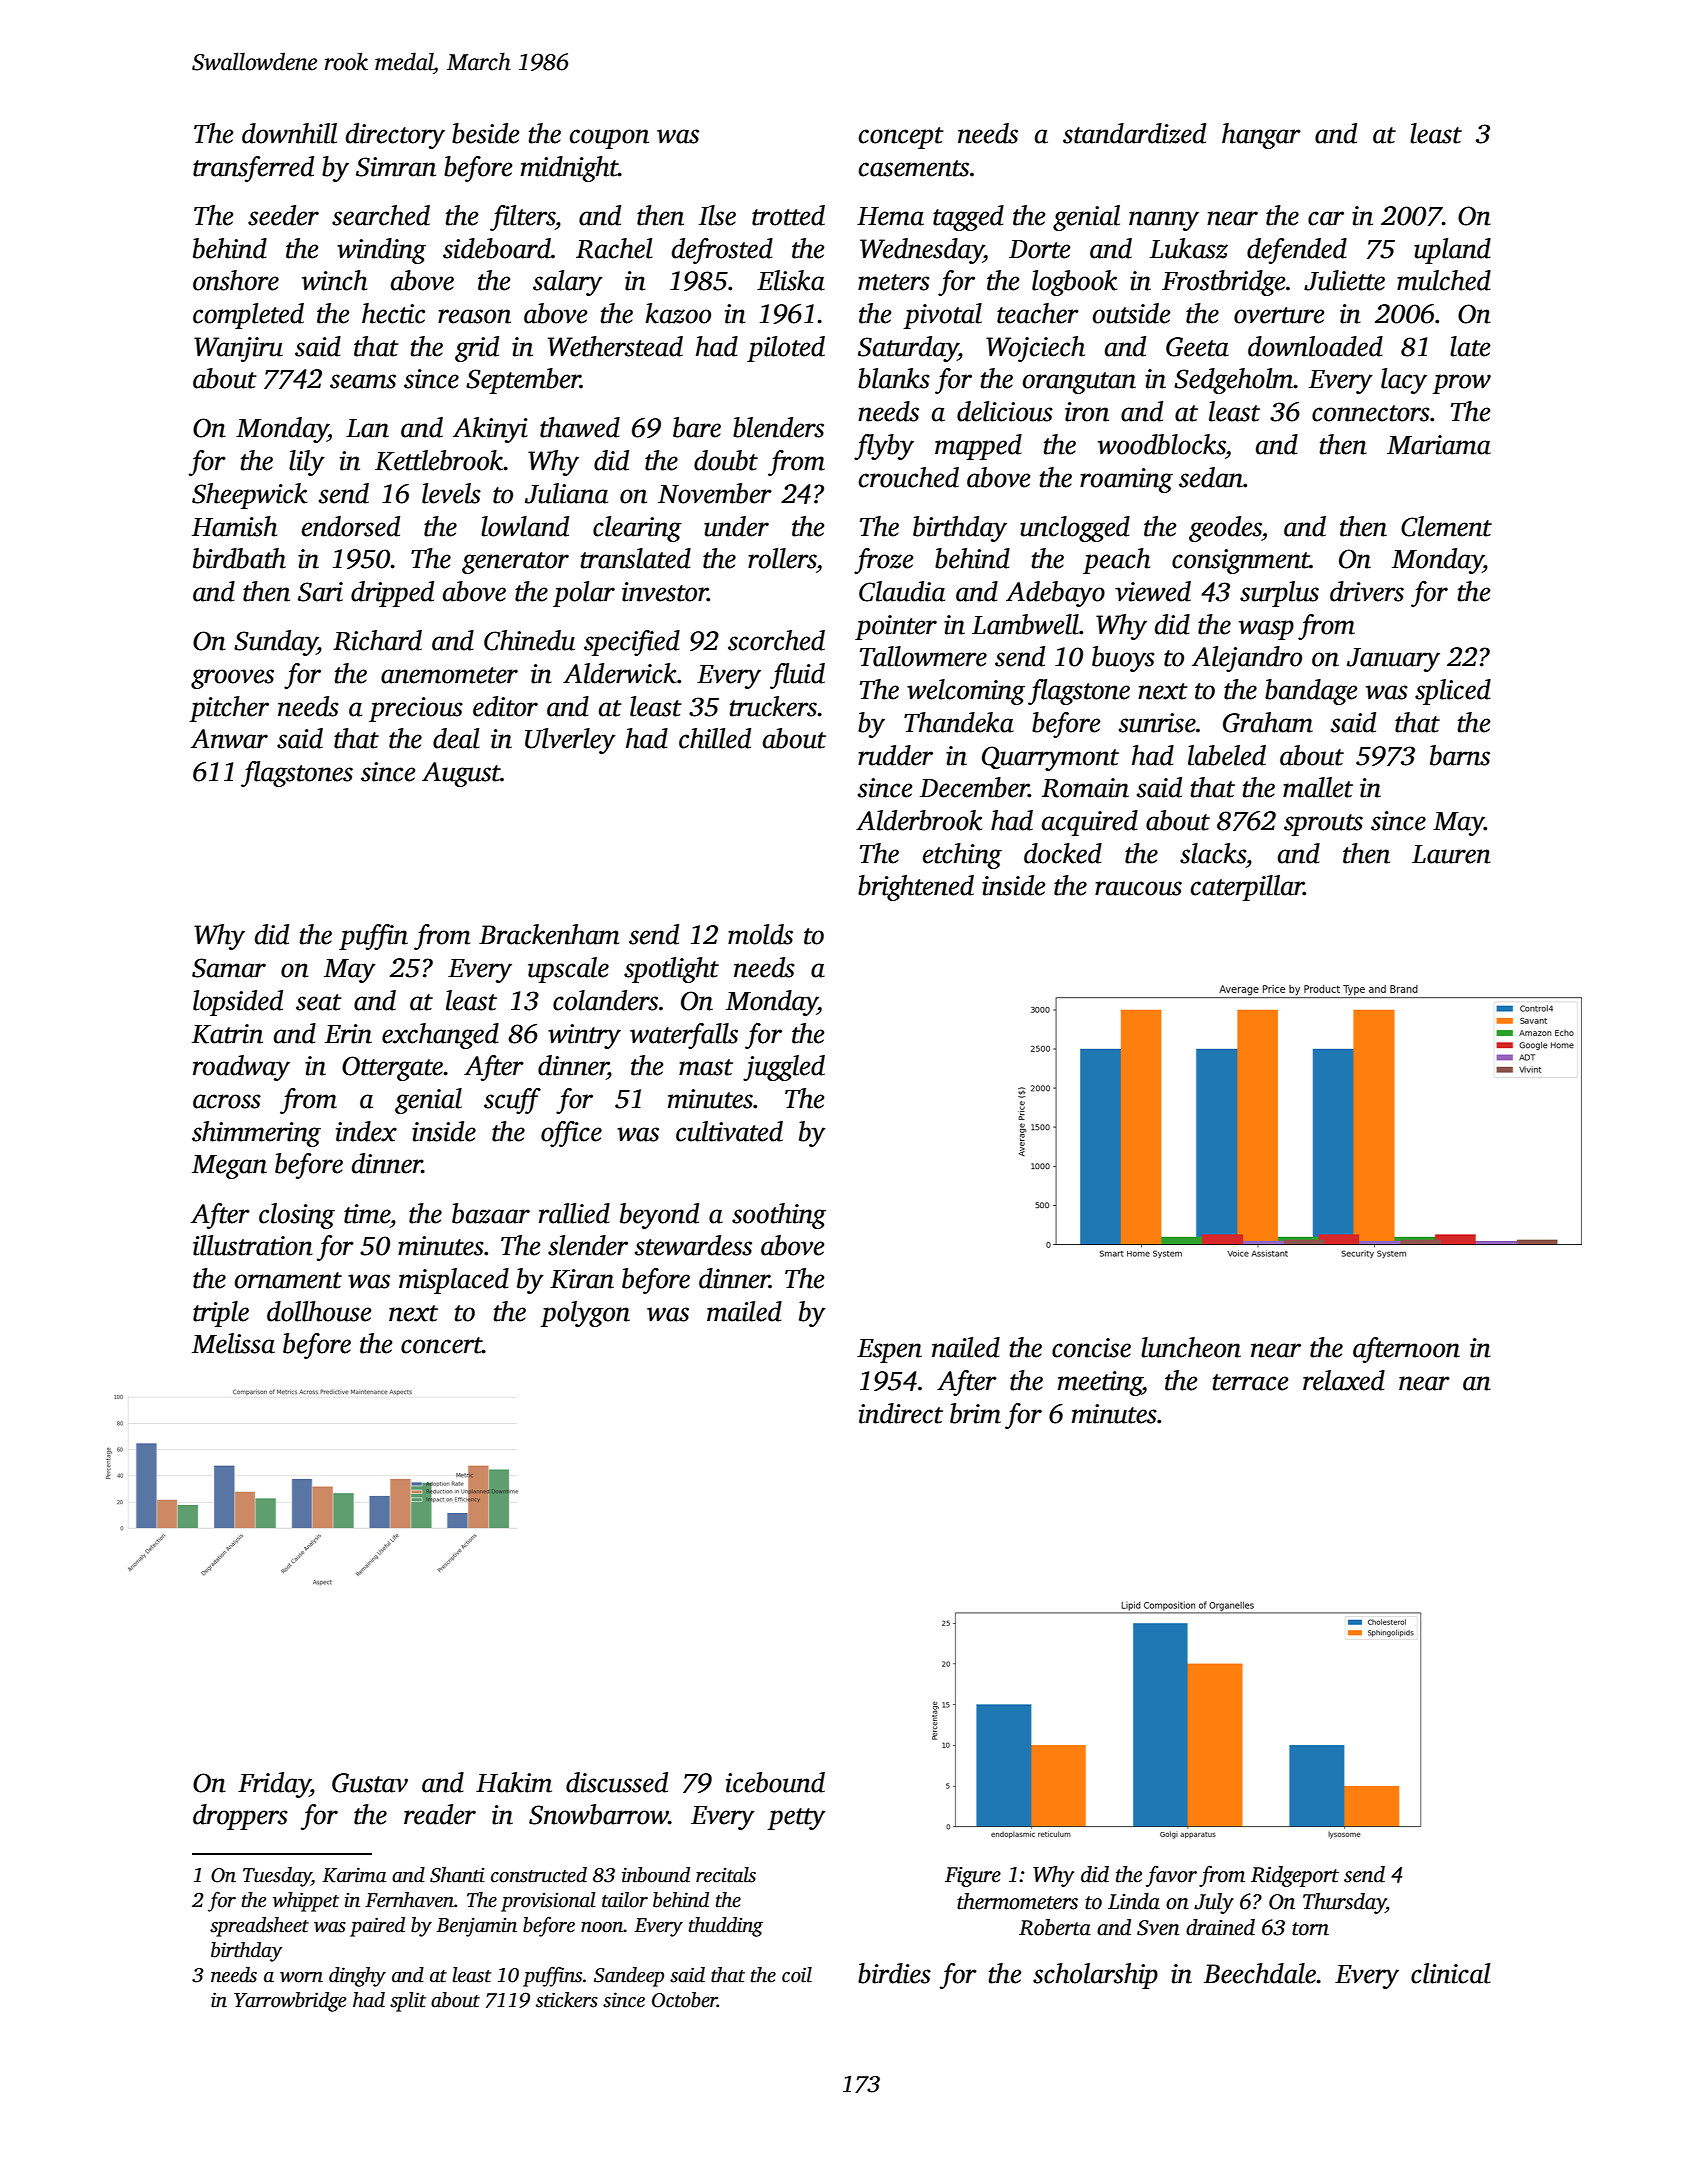  I want to click on downhill, so click(289, 133).
